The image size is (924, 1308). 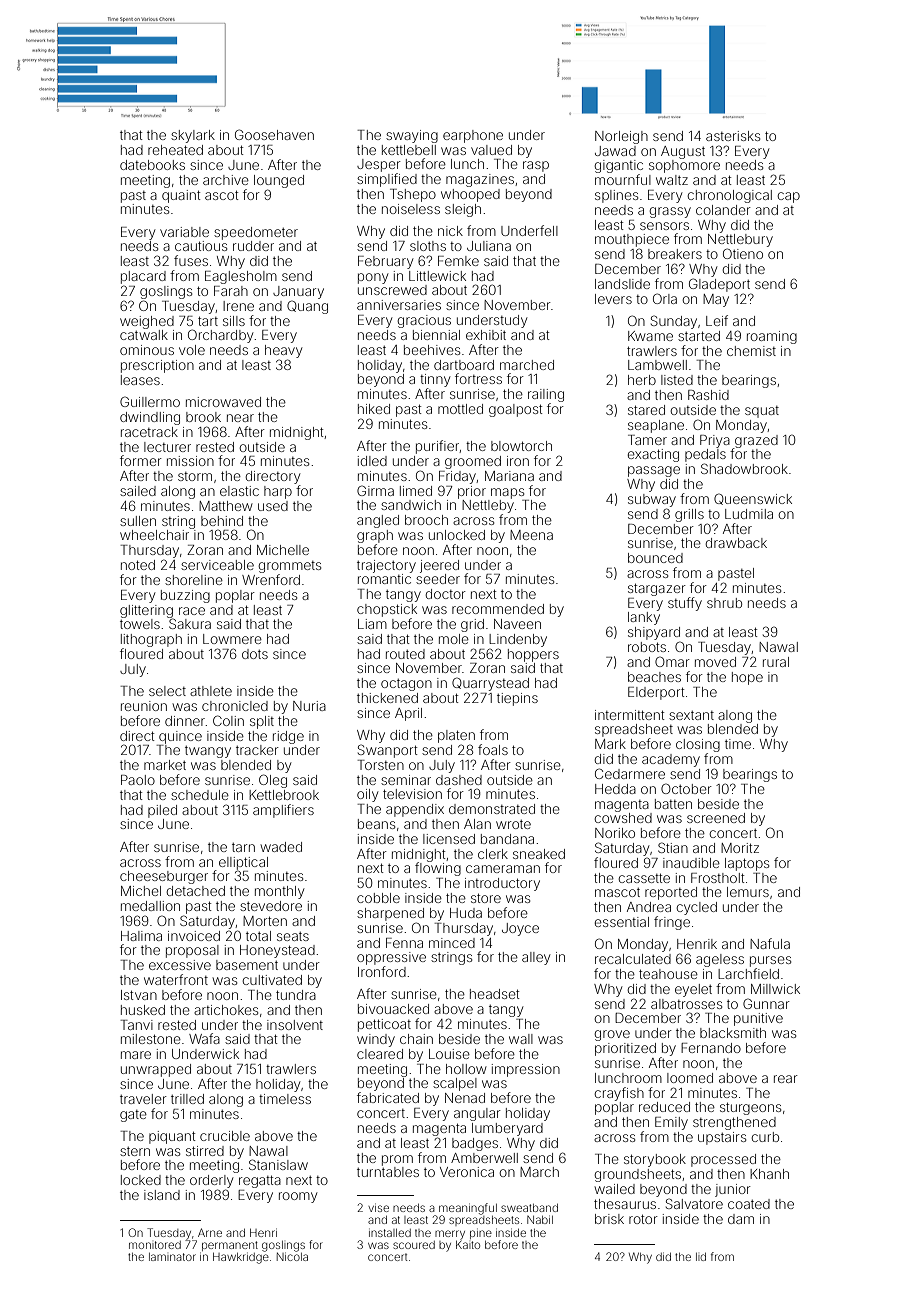 What do you see at coordinates (273, 506) in the screenshot?
I see `used` at bounding box center [273, 506].
